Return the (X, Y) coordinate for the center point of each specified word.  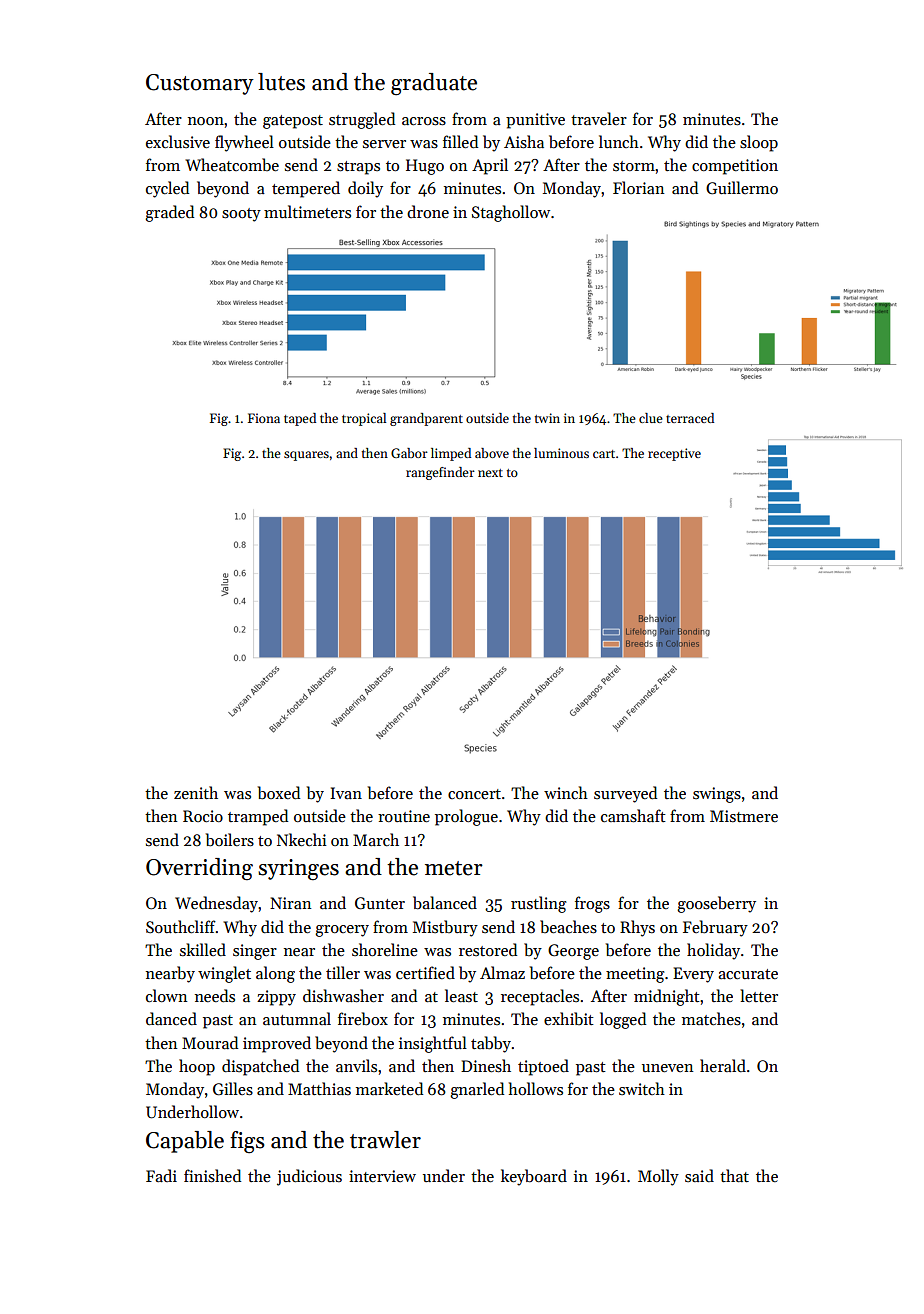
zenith (196, 792)
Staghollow (511, 213)
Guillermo (742, 188)
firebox (363, 1019)
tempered (306, 189)
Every (693, 975)
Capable (185, 1142)
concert (474, 794)
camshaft (633, 816)
